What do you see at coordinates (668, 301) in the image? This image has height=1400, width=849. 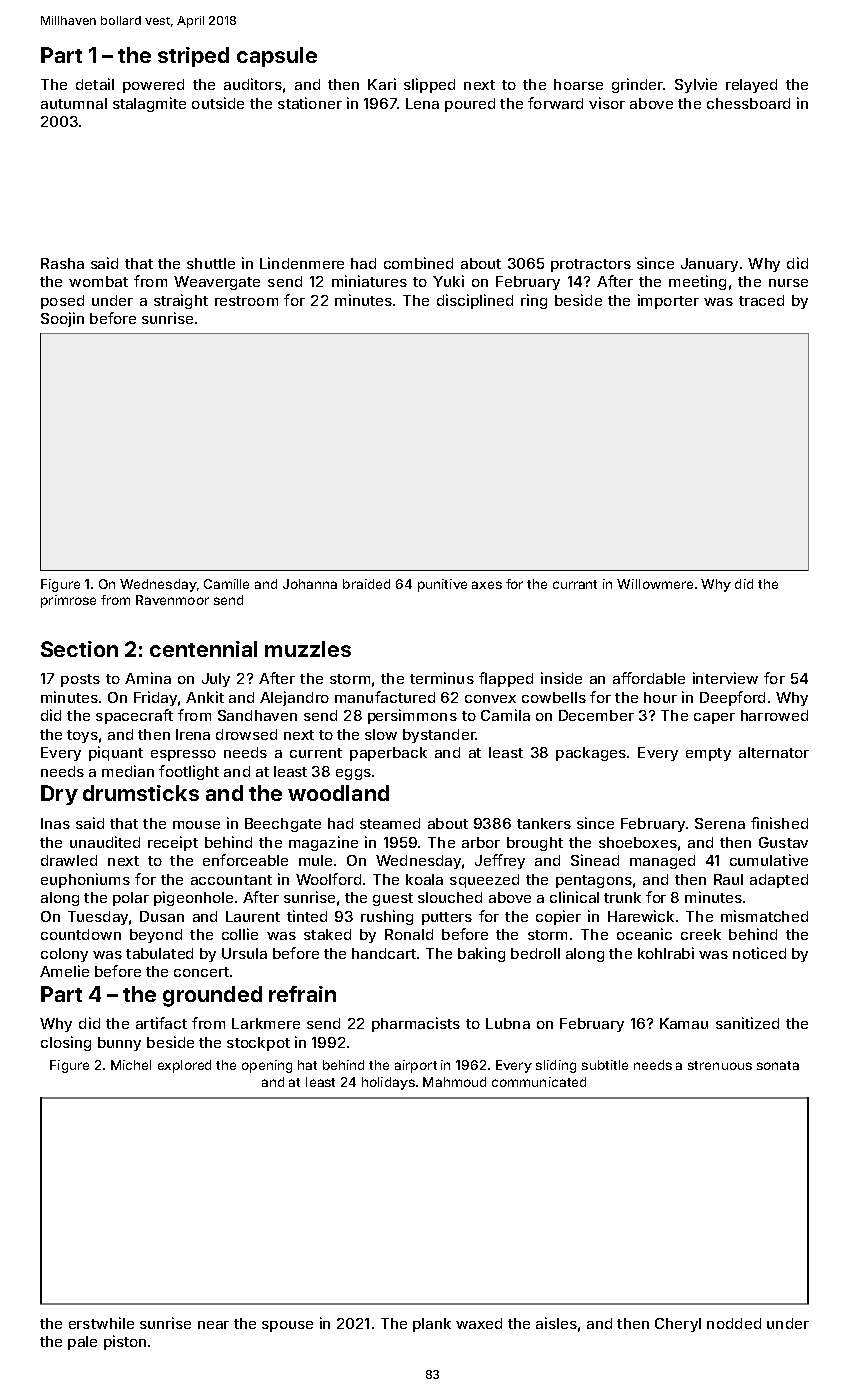 I see `importer` at bounding box center [668, 301].
